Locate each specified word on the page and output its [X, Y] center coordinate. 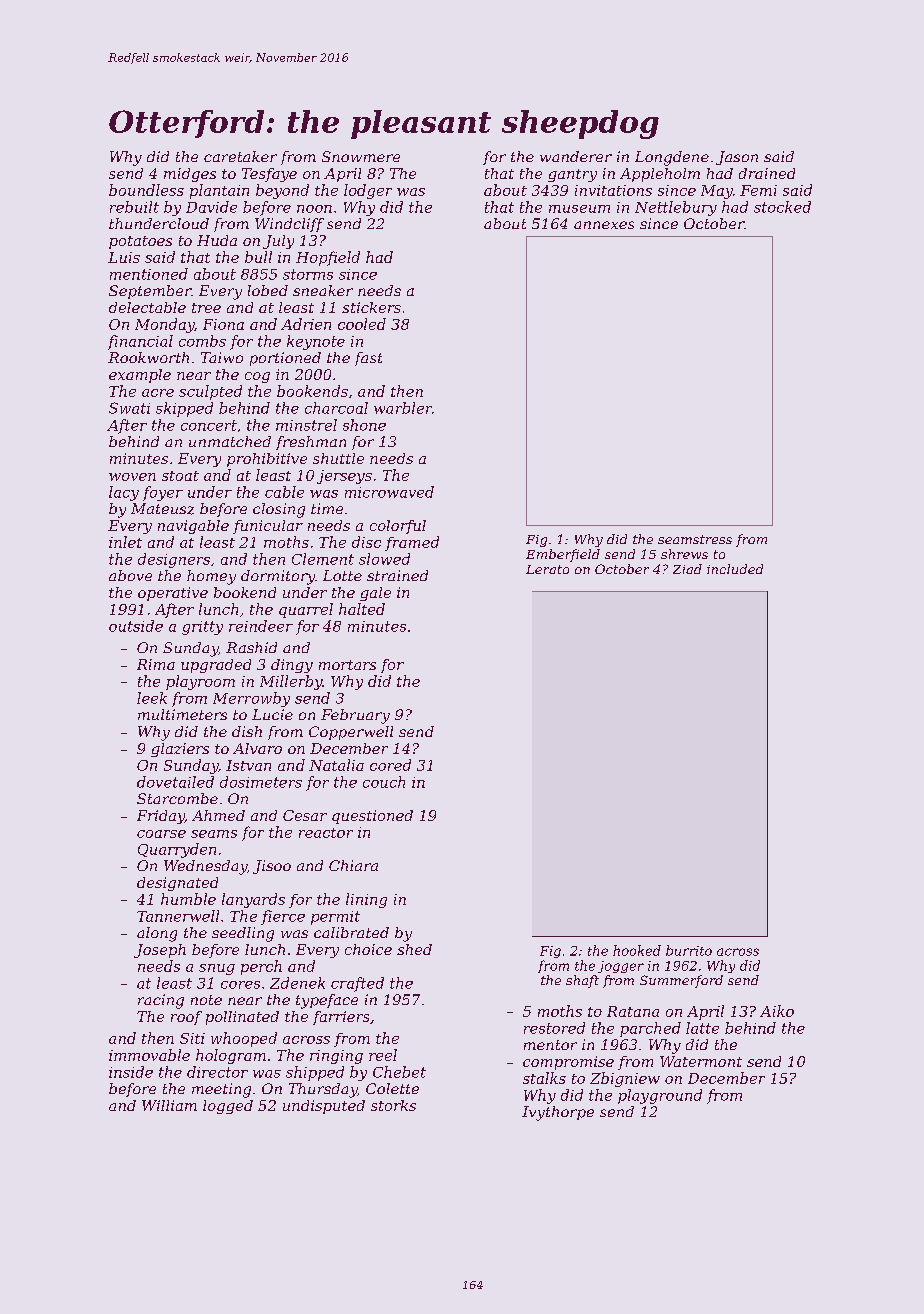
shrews [684, 554]
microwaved [389, 492]
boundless [146, 190]
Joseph [160, 951]
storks [393, 1105]
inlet [125, 542]
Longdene [672, 158]
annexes [604, 225]
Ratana [633, 1011]
